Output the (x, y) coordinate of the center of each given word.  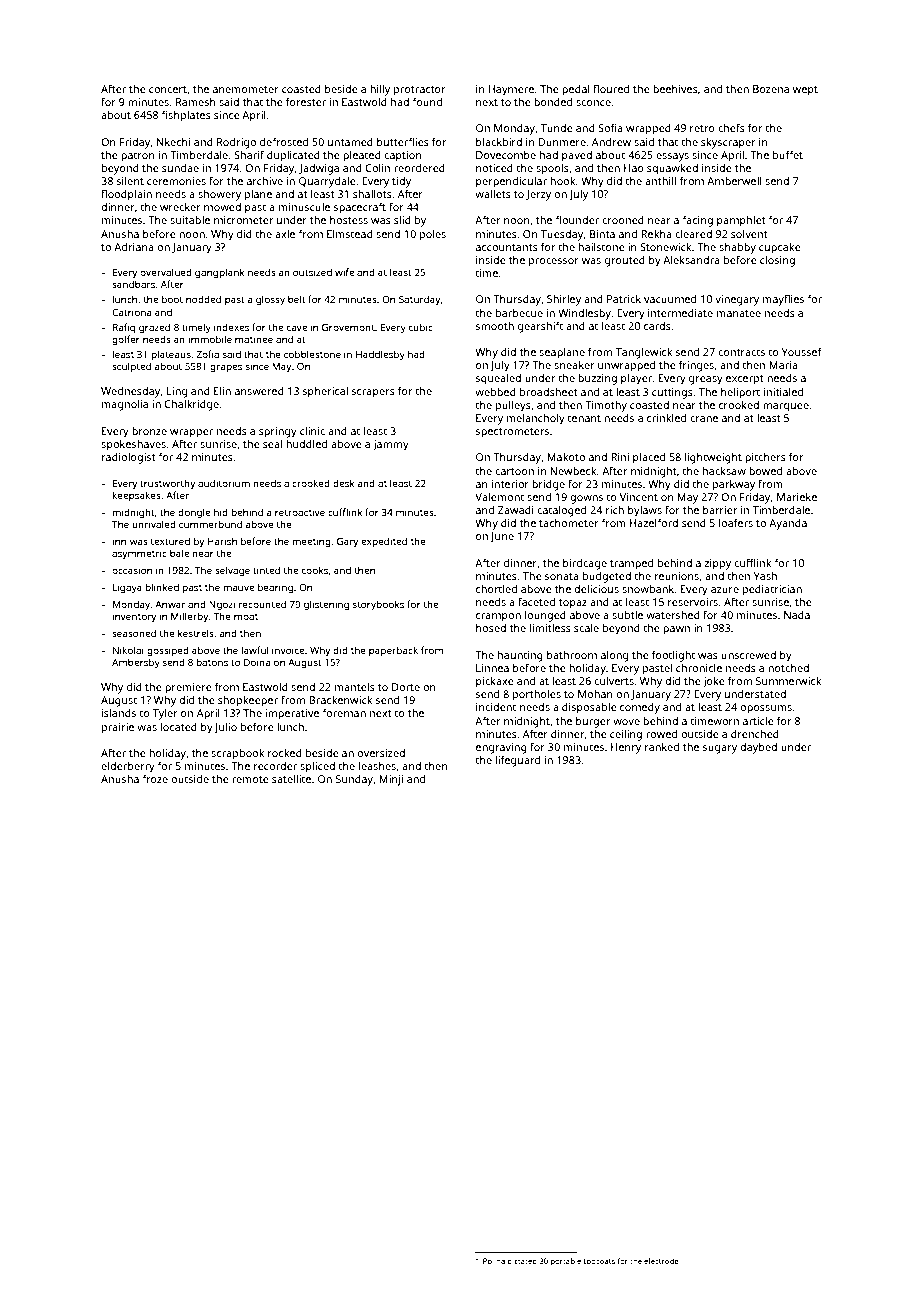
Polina (494, 1261)
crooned (623, 220)
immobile (210, 339)
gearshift (540, 327)
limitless (550, 628)
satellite (291, 779)
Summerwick (788, 681)
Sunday (354, 780)
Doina (257, 662)
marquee (786, 407)
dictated (522, 1261)
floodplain (126, 195)
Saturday (419, 300)
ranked (662, 747)
